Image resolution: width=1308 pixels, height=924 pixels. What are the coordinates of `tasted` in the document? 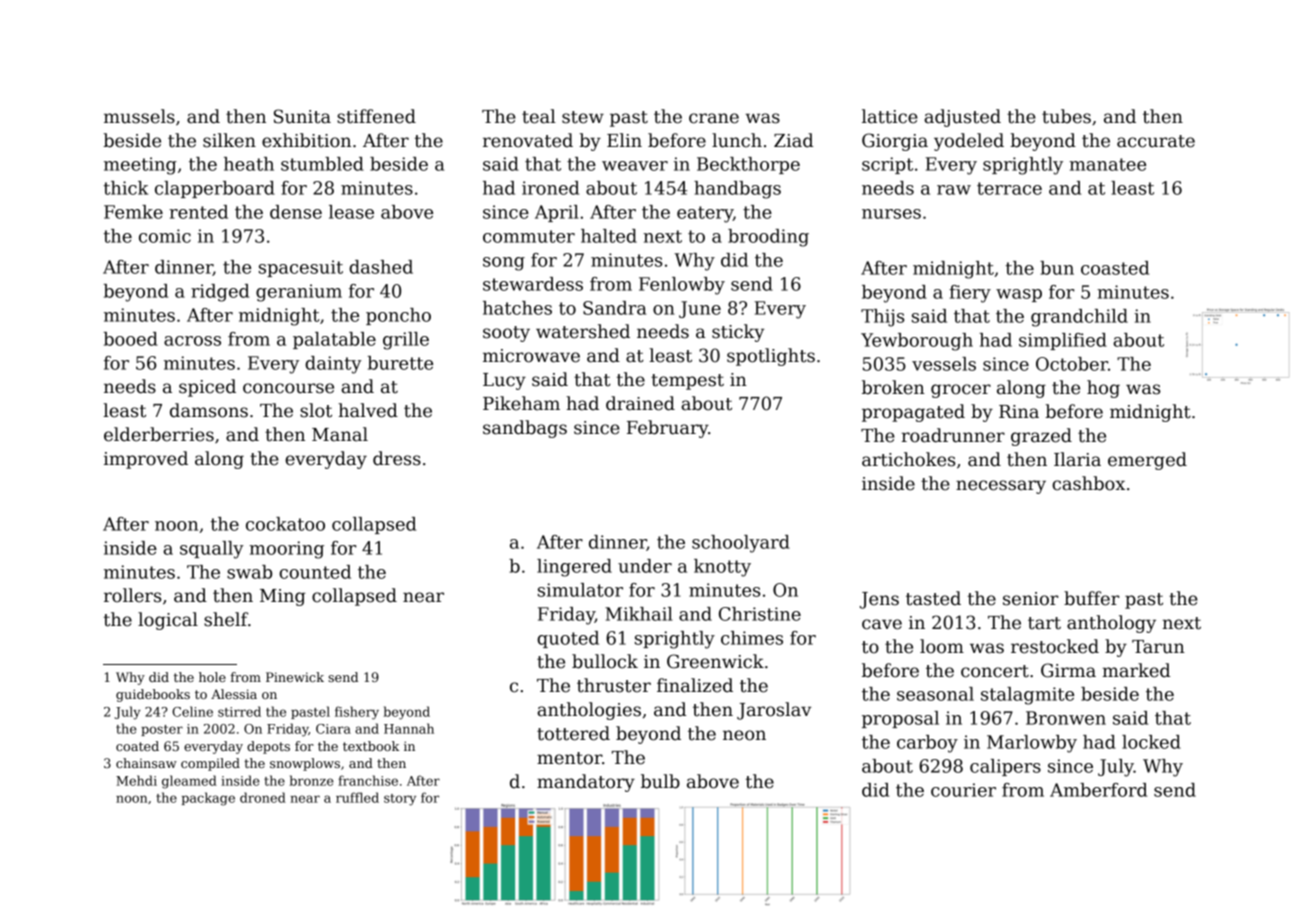 It's located at (933, 598).
